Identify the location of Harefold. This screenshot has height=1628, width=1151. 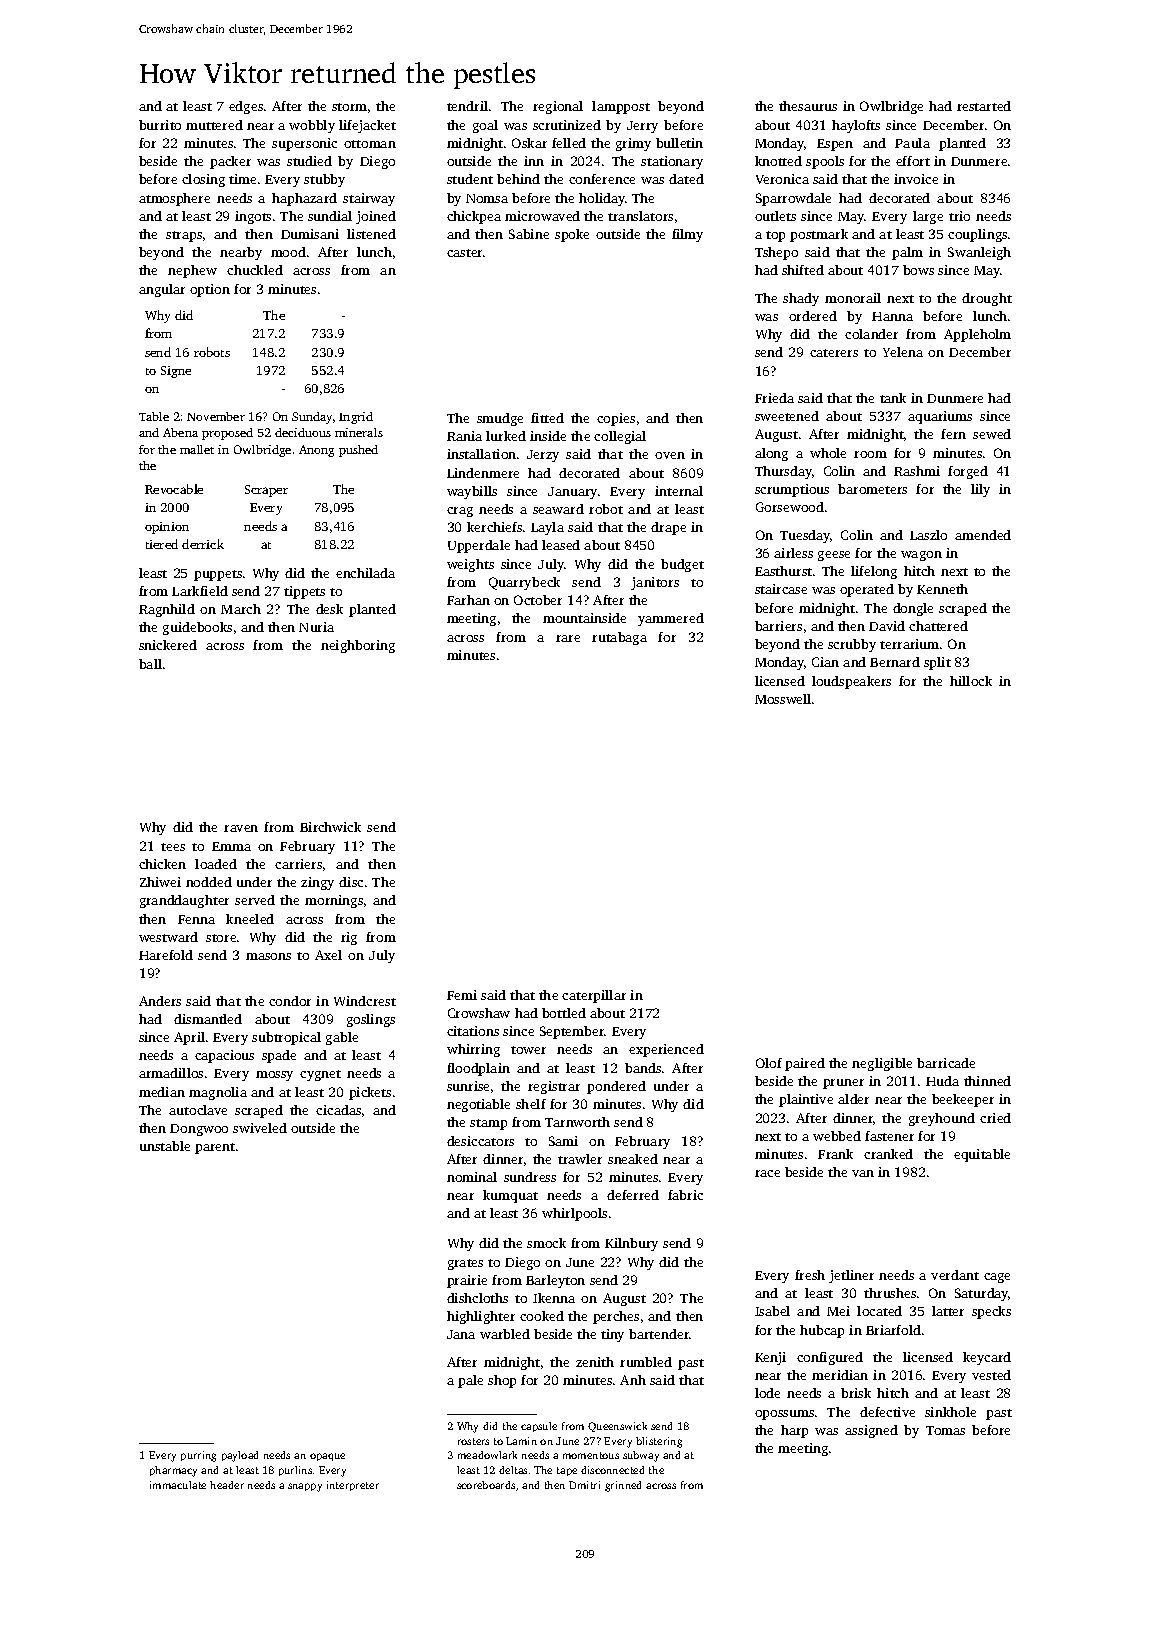
(166, 955).
